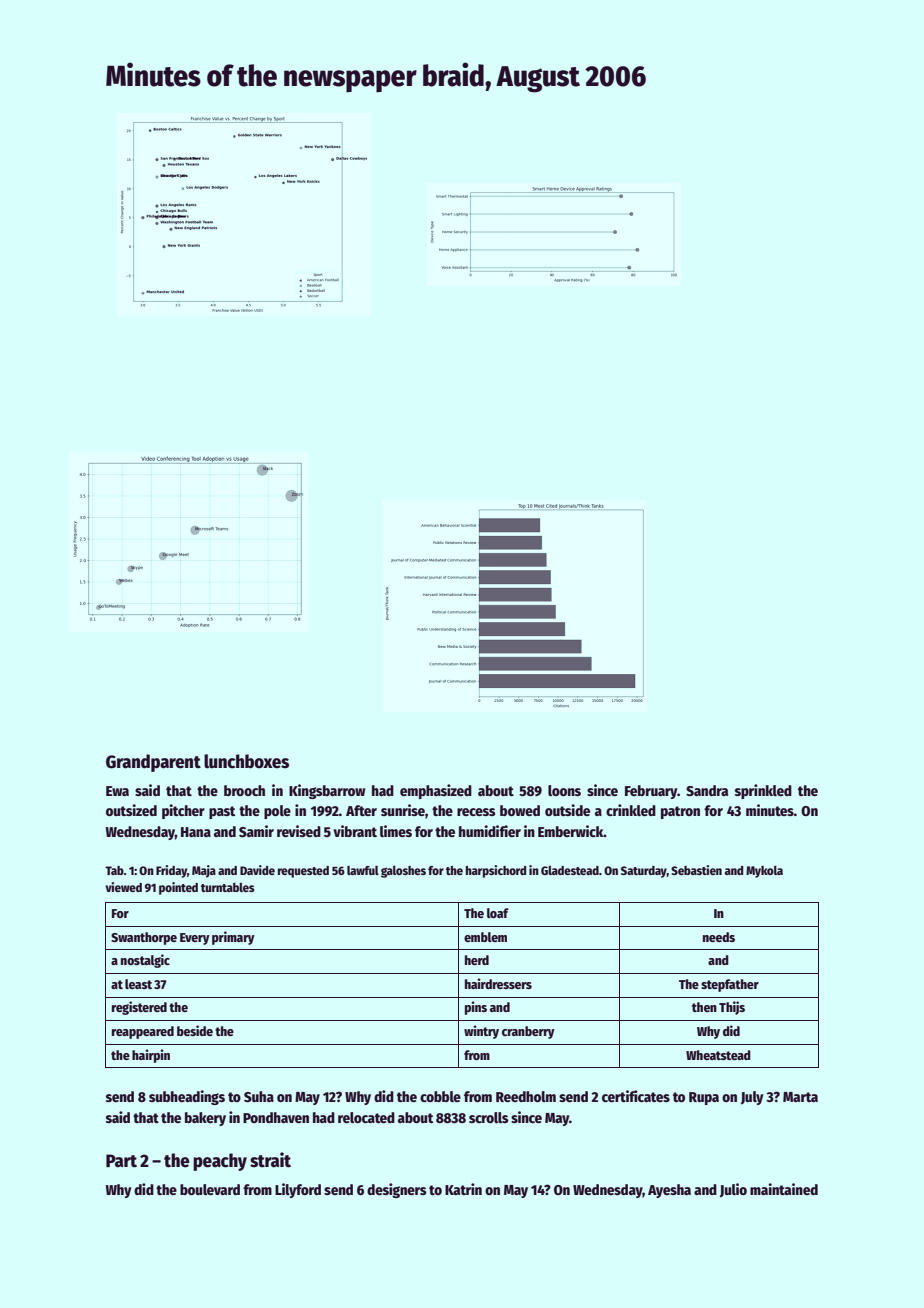  What do you see at coordinates (631, 810) in the screenshot?
I see `crinkled` at bounding box center [631, 810].
